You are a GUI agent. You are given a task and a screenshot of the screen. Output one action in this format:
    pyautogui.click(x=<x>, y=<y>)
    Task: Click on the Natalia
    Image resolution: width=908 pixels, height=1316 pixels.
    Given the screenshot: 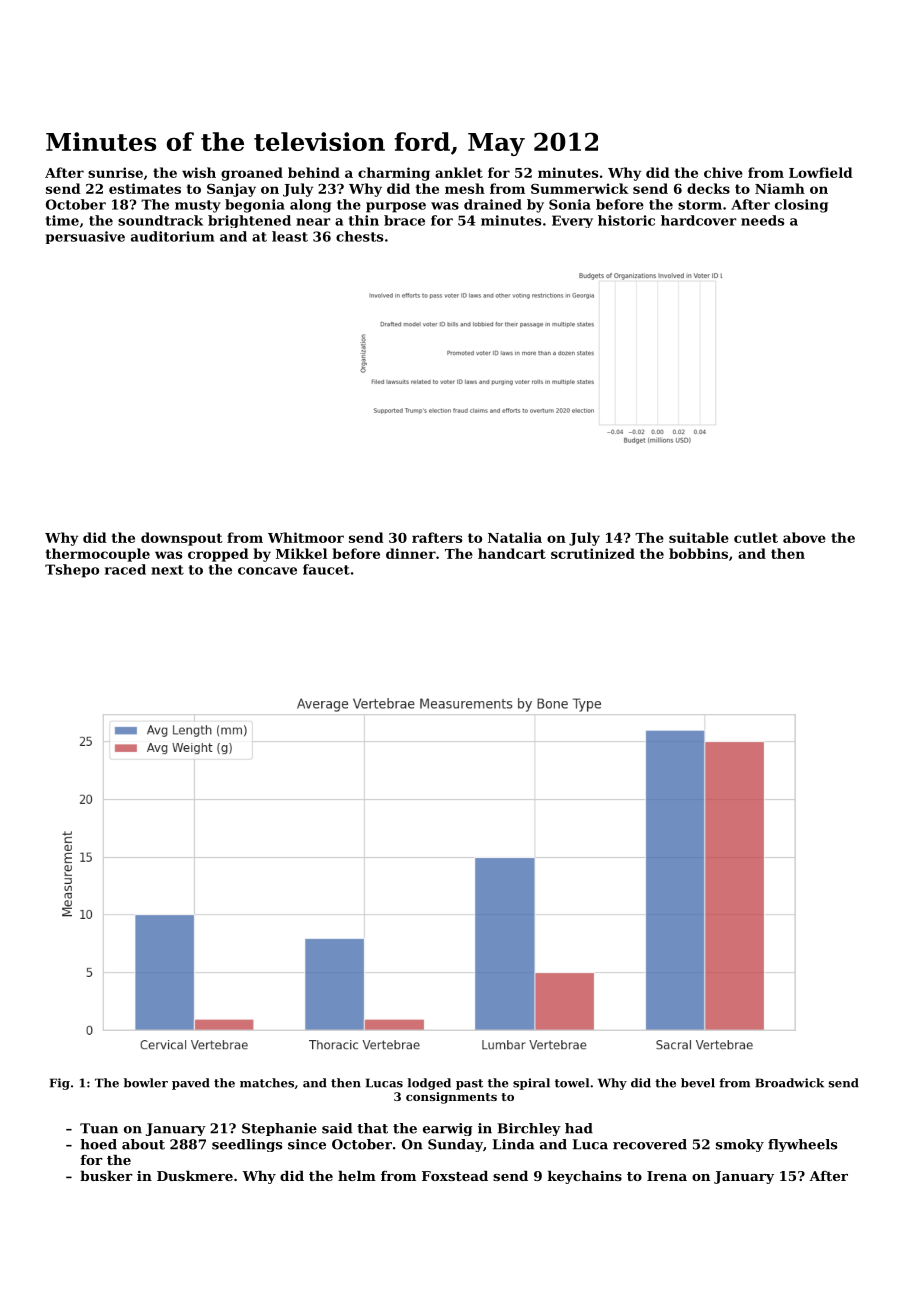 What is the action you would take?
    pyautogui.click(x=515, y=537)
